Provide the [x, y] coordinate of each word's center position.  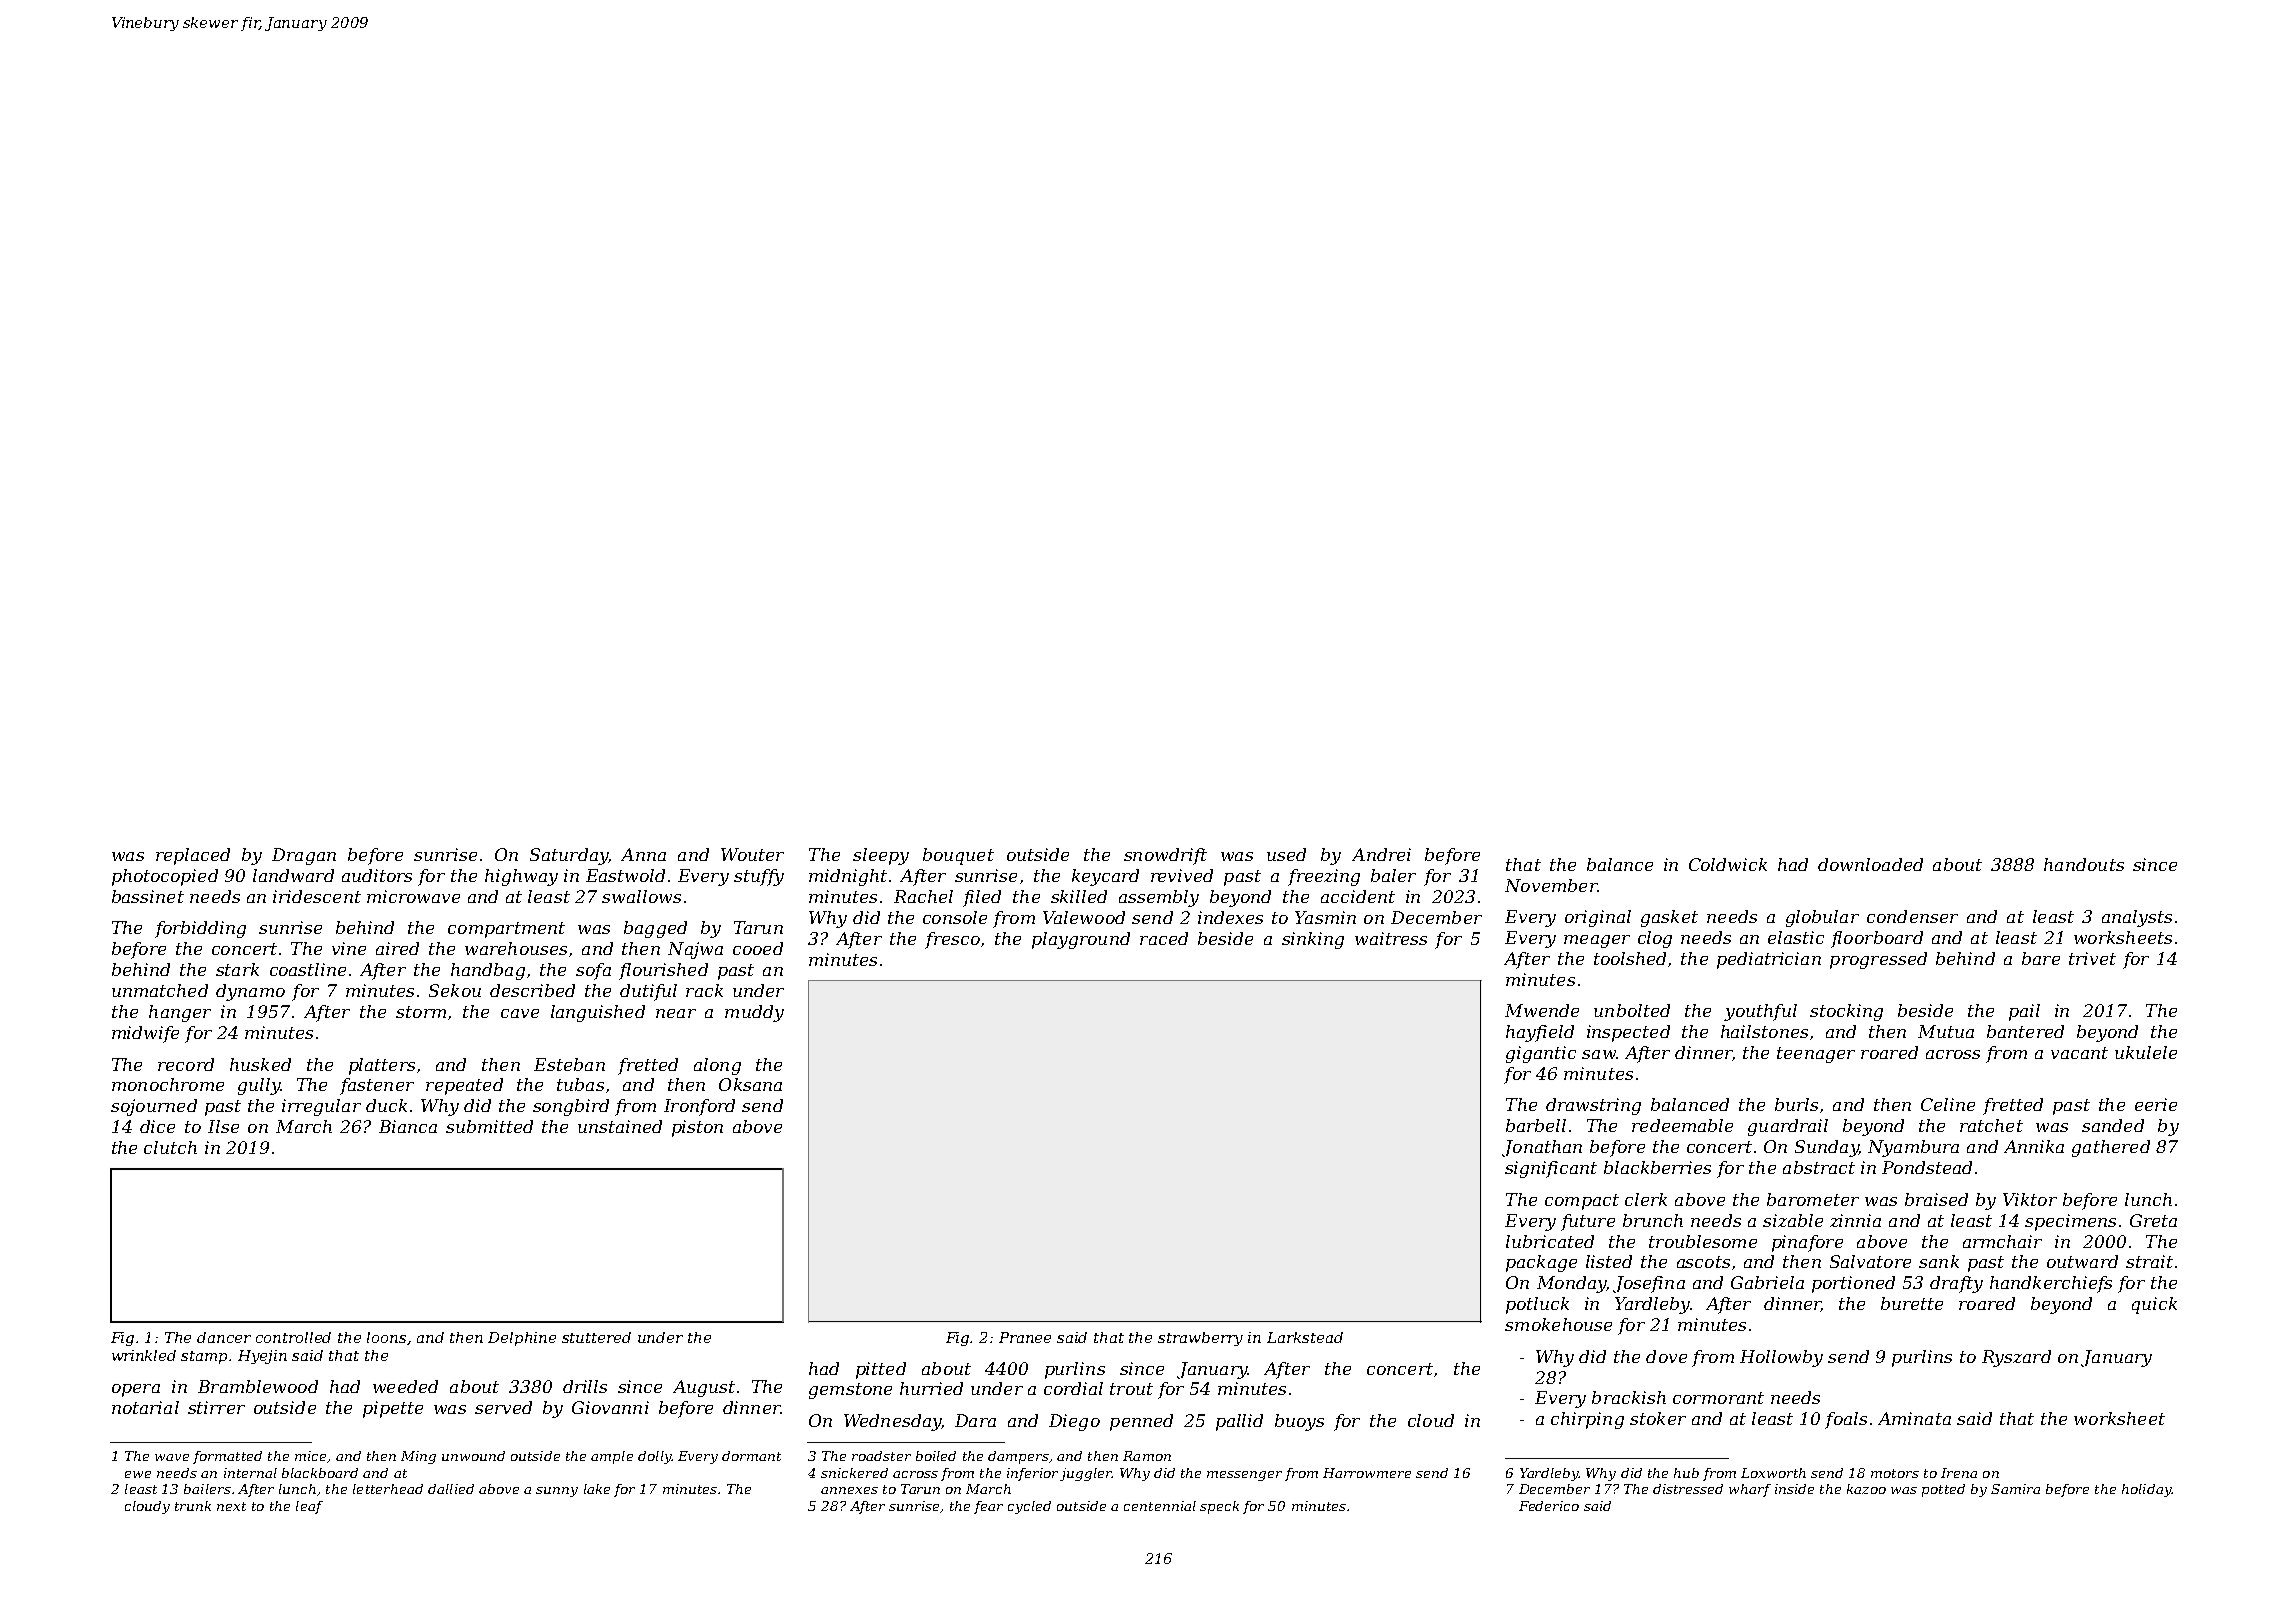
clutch [170, 1147]
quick [2154, 1305]
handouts [2084, 864]
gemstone [850, 1391]
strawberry [1200, 1339]
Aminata [1914, 1418]
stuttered [596, 1337]
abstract [1819, 1167]
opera [136, 1390]
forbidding [200, 929]
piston [697, 1128]
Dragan [304, 856]
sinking [1313, 940]
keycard [1105, 877]
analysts [2137, 918]
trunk [193, 1506]
